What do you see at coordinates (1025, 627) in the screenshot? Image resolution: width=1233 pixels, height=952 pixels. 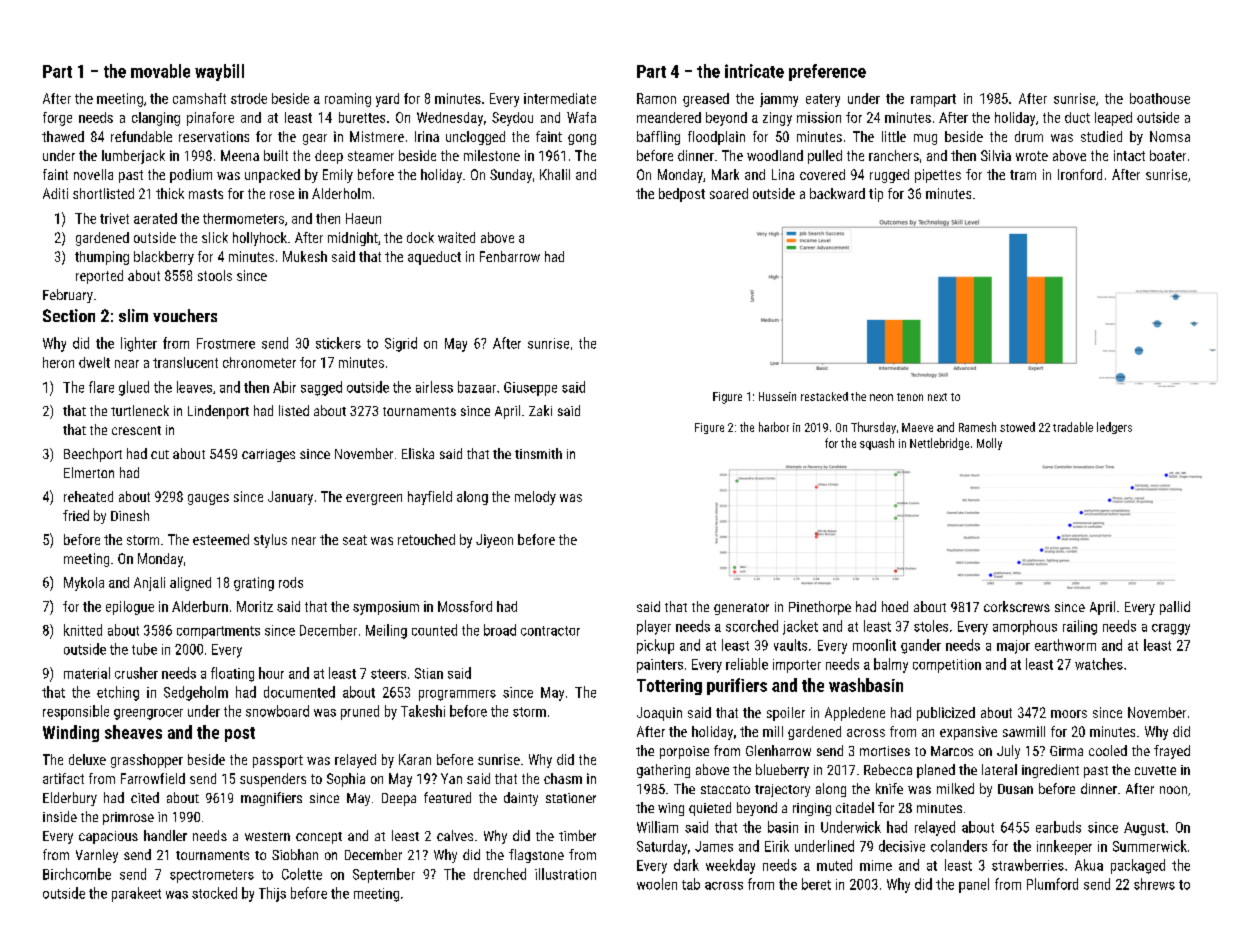 I see `amorphous` at bounding box center [1025, 627].
